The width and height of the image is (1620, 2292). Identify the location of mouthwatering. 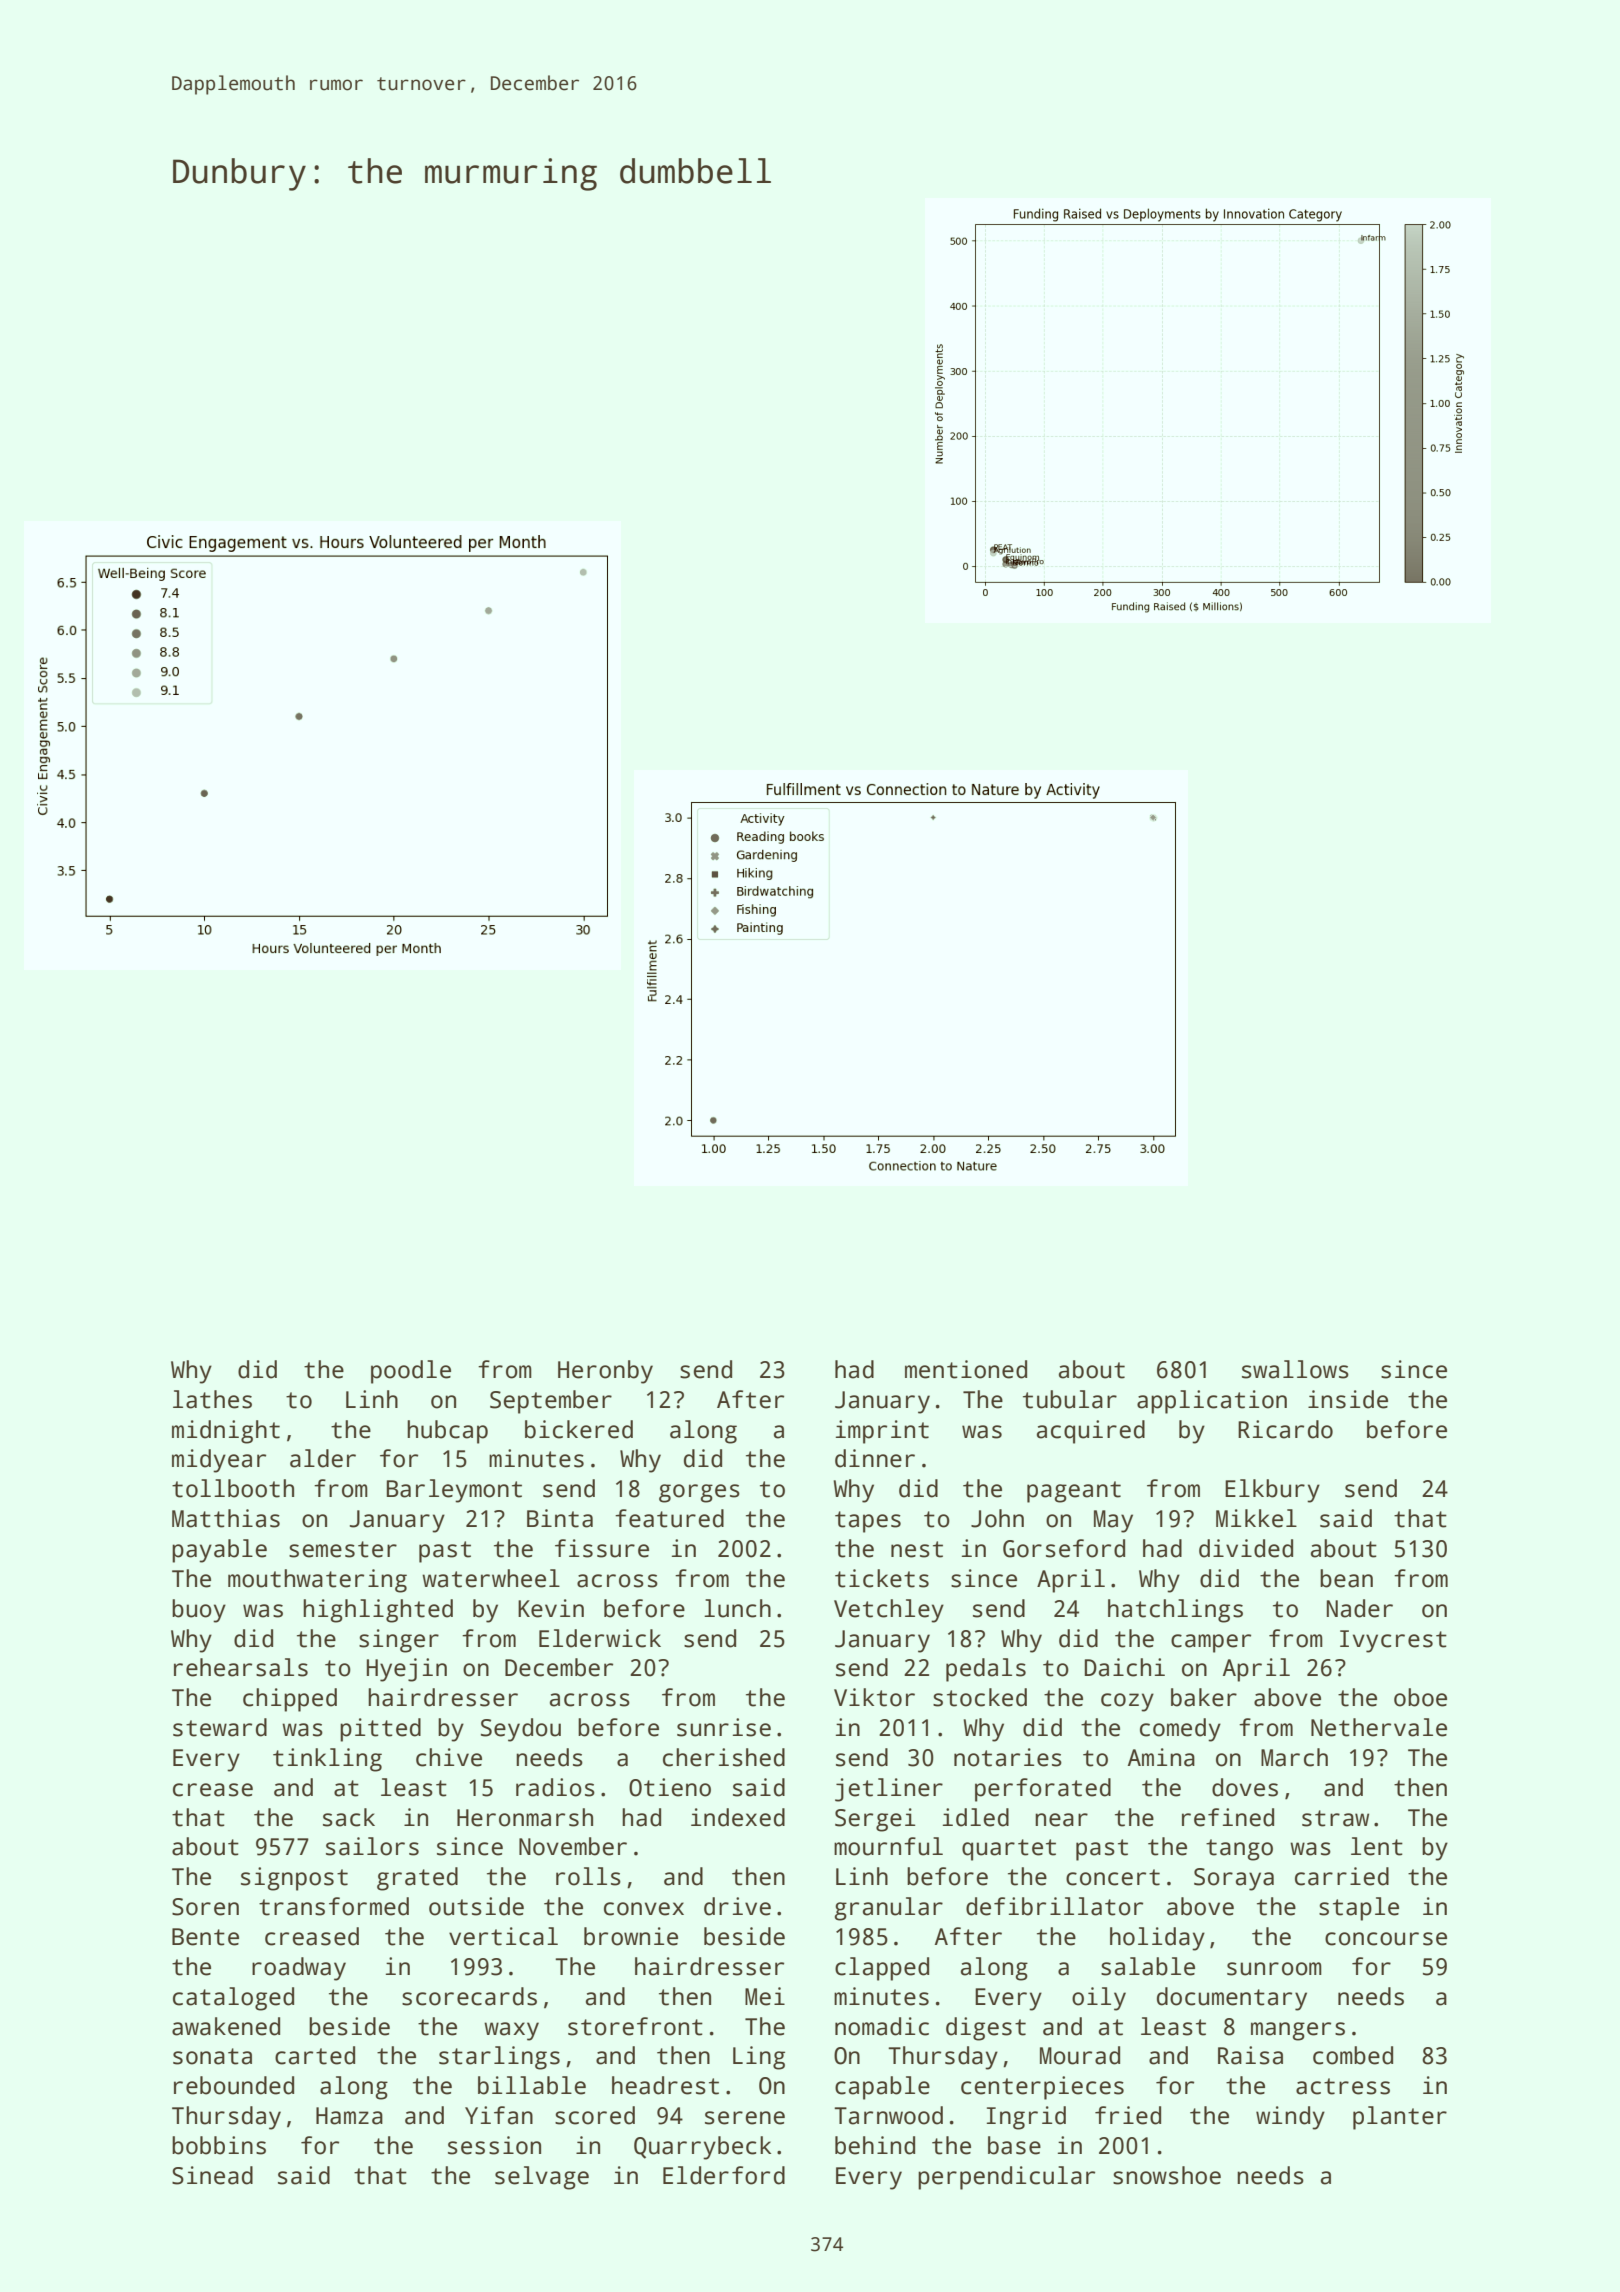
(317, 1581).
